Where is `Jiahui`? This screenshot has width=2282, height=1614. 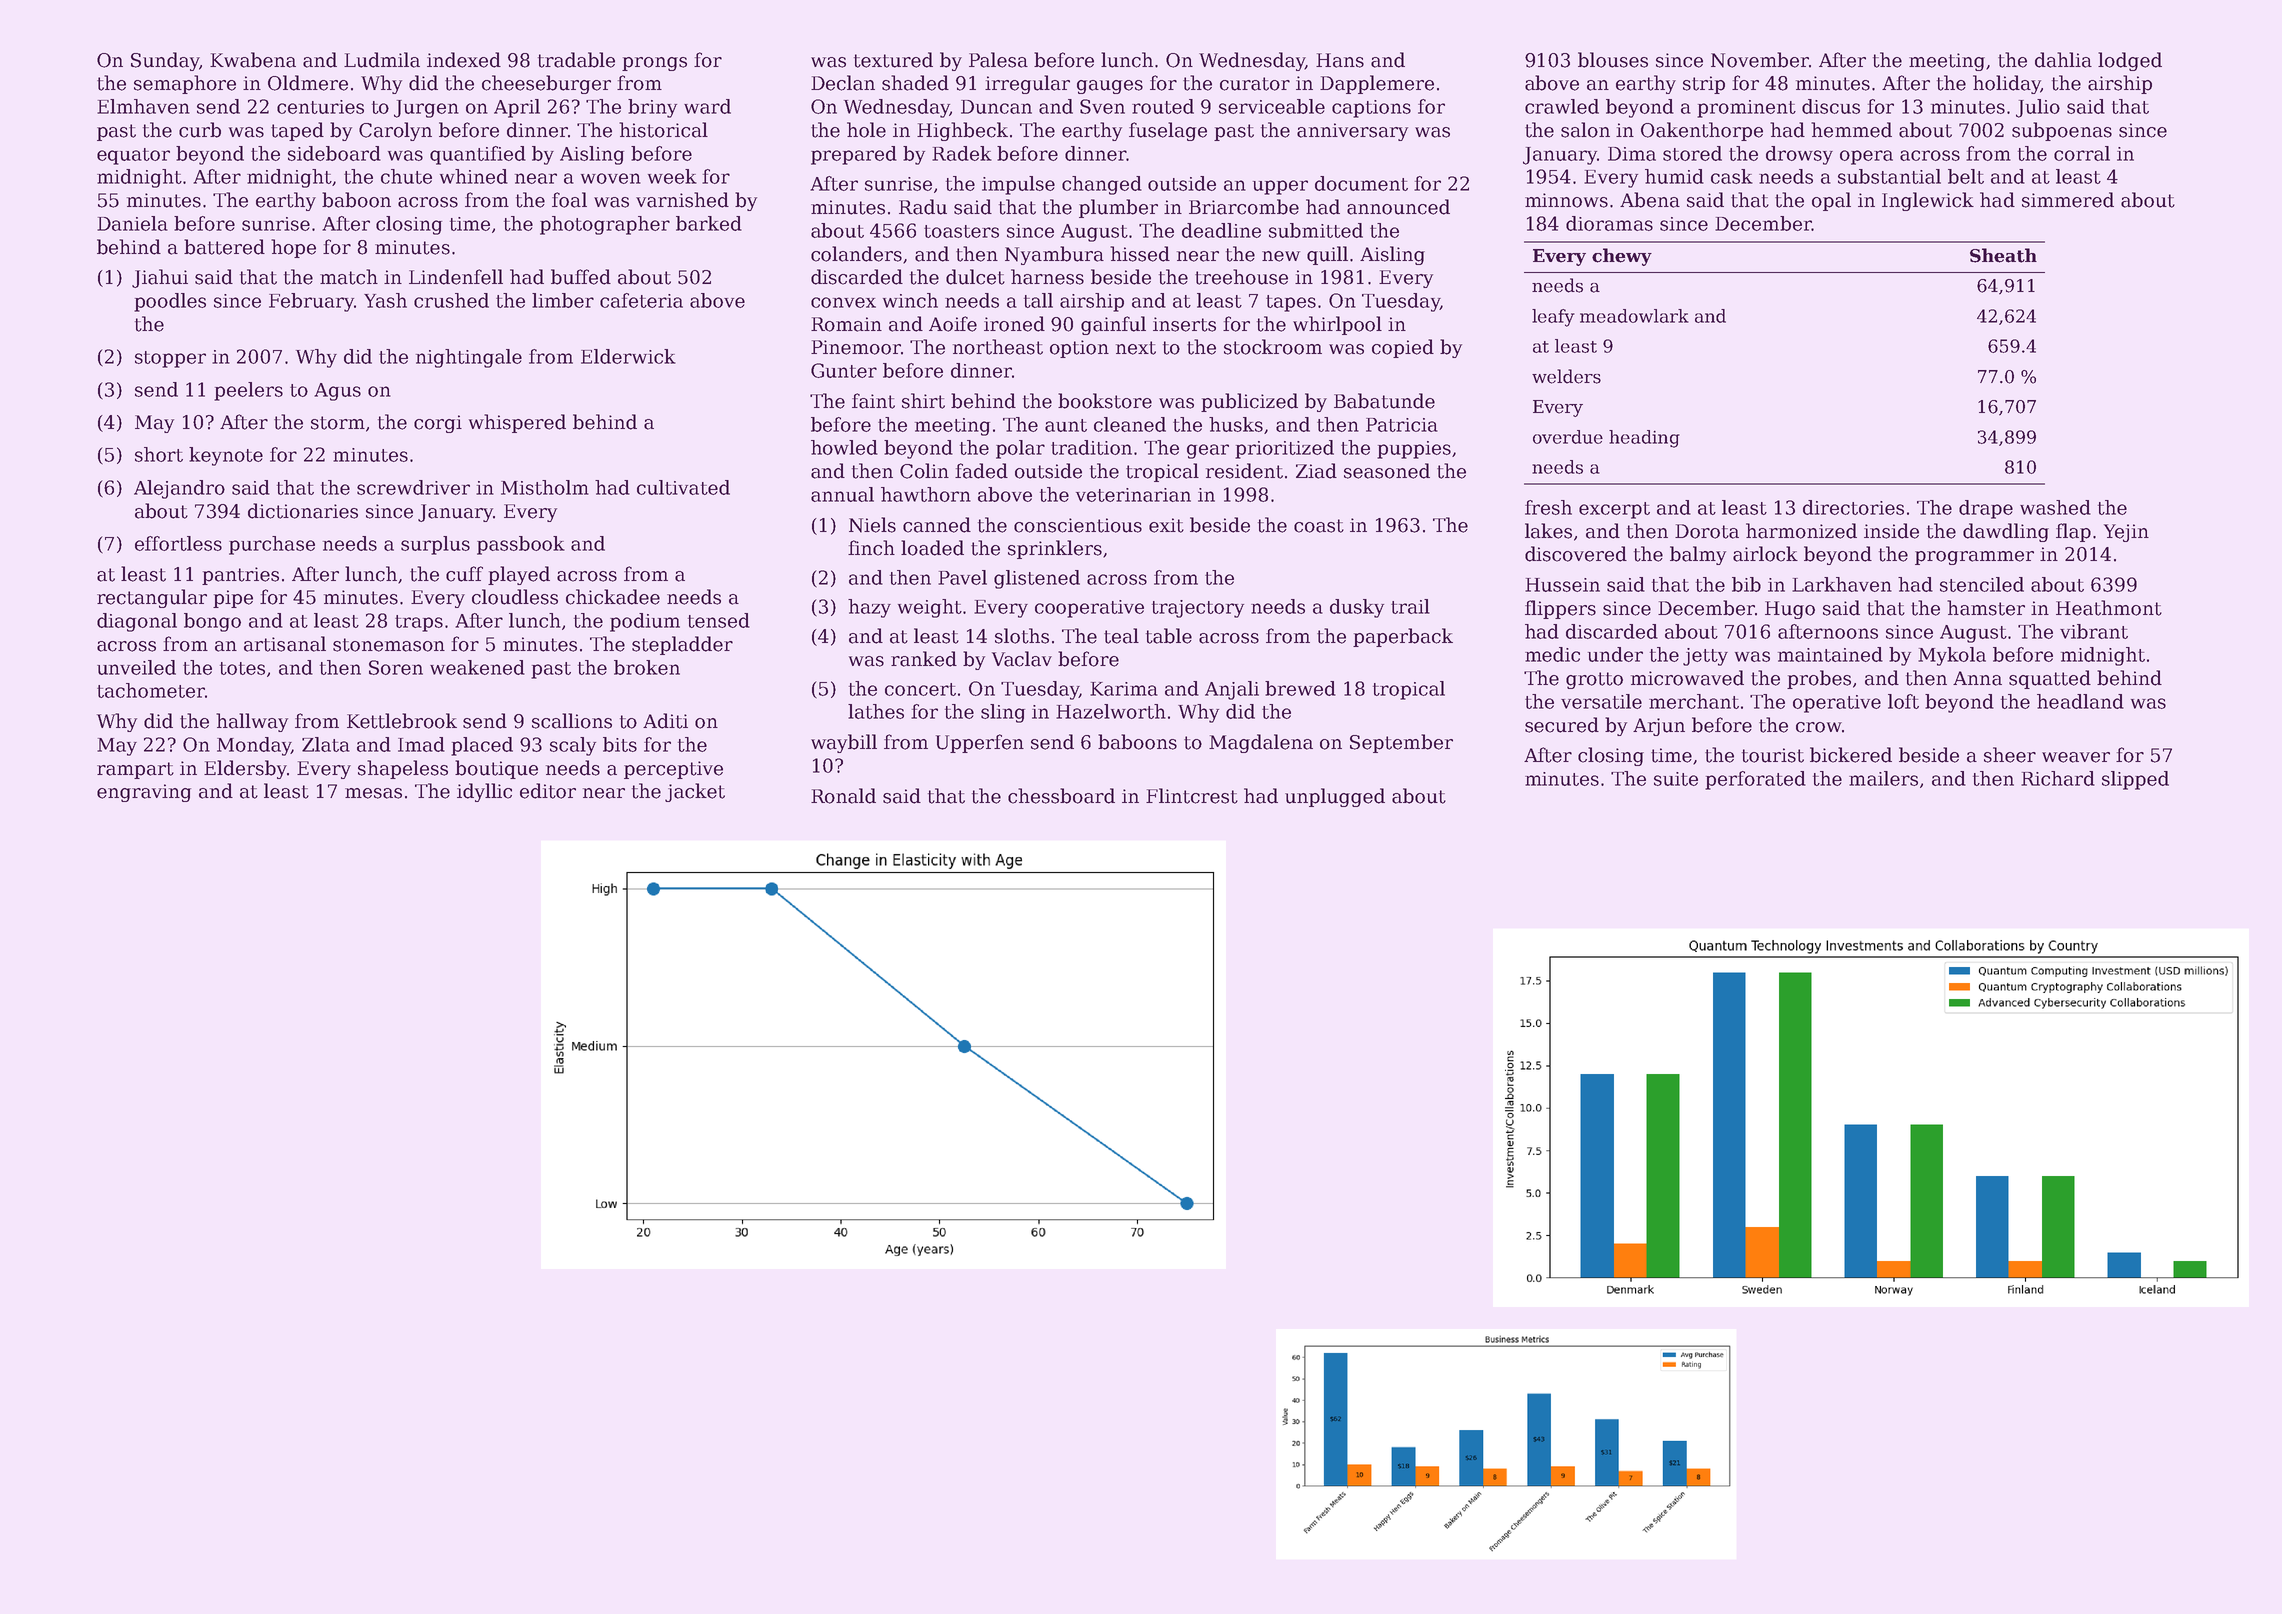 Jiahui is located at coordinates (160, 278).
